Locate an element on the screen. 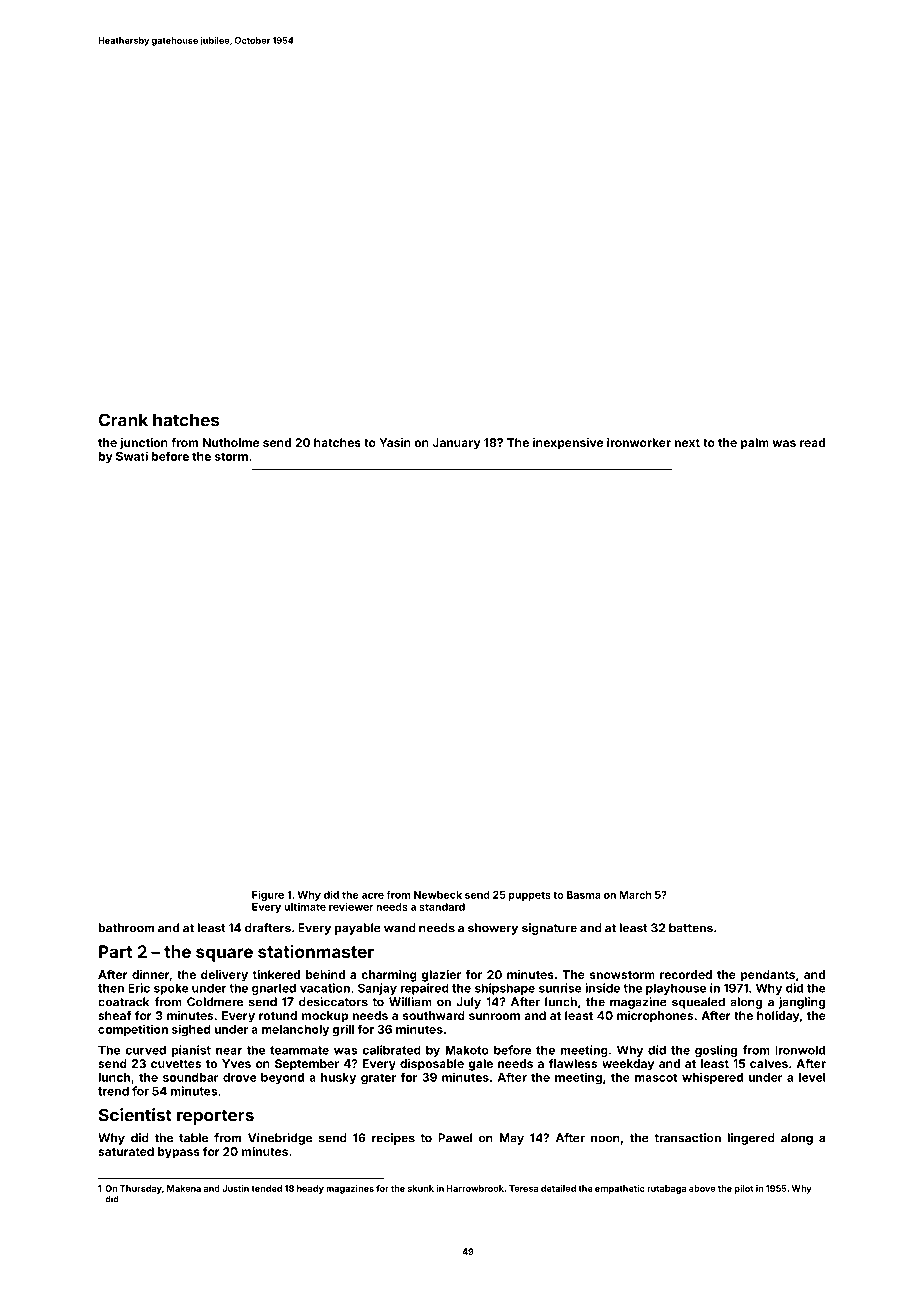 The image size is (924, 1308). recorded is located at coordinates (686, 974).
